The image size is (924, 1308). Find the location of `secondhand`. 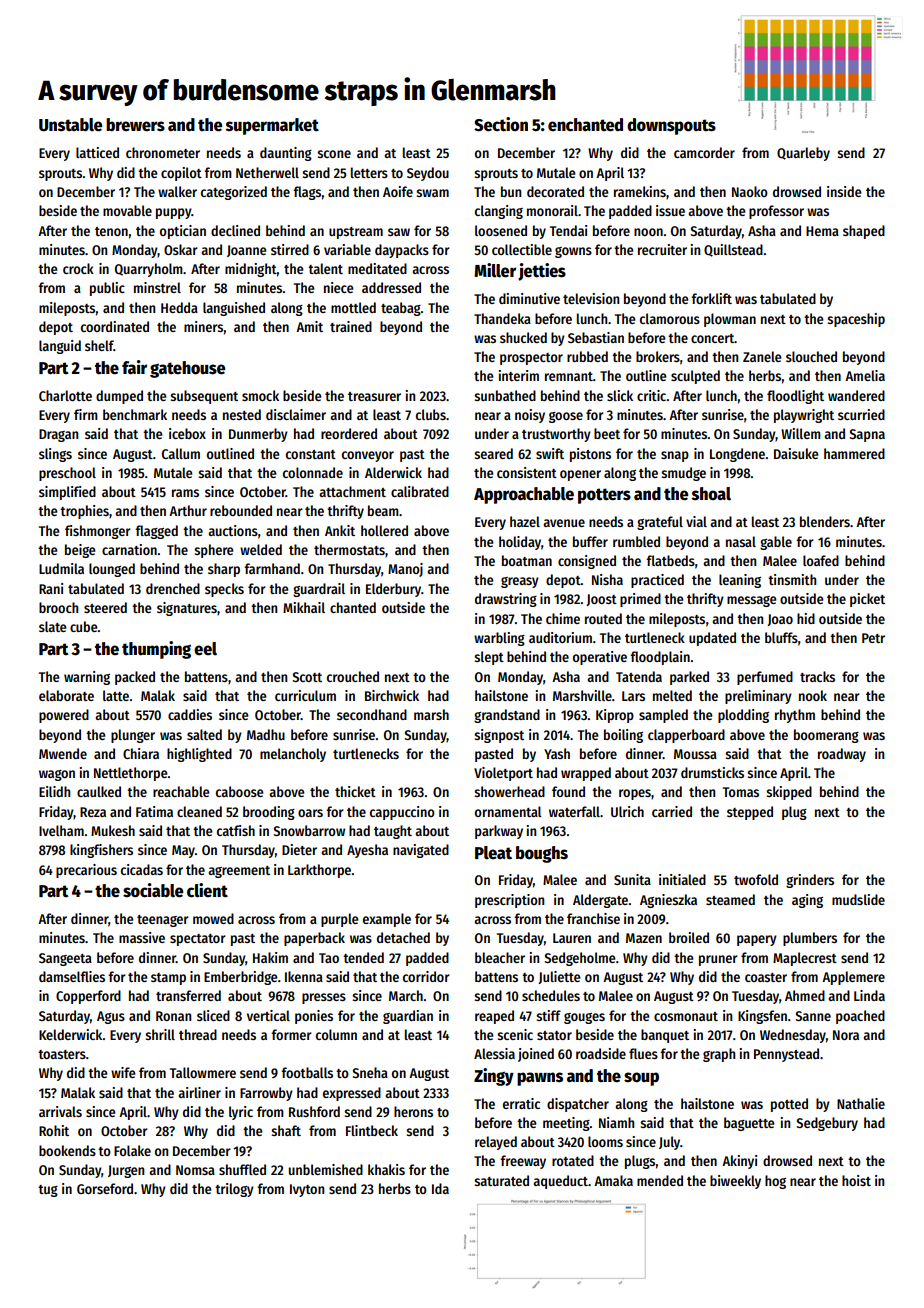

secondhand is located at coordinates (372, 714).
